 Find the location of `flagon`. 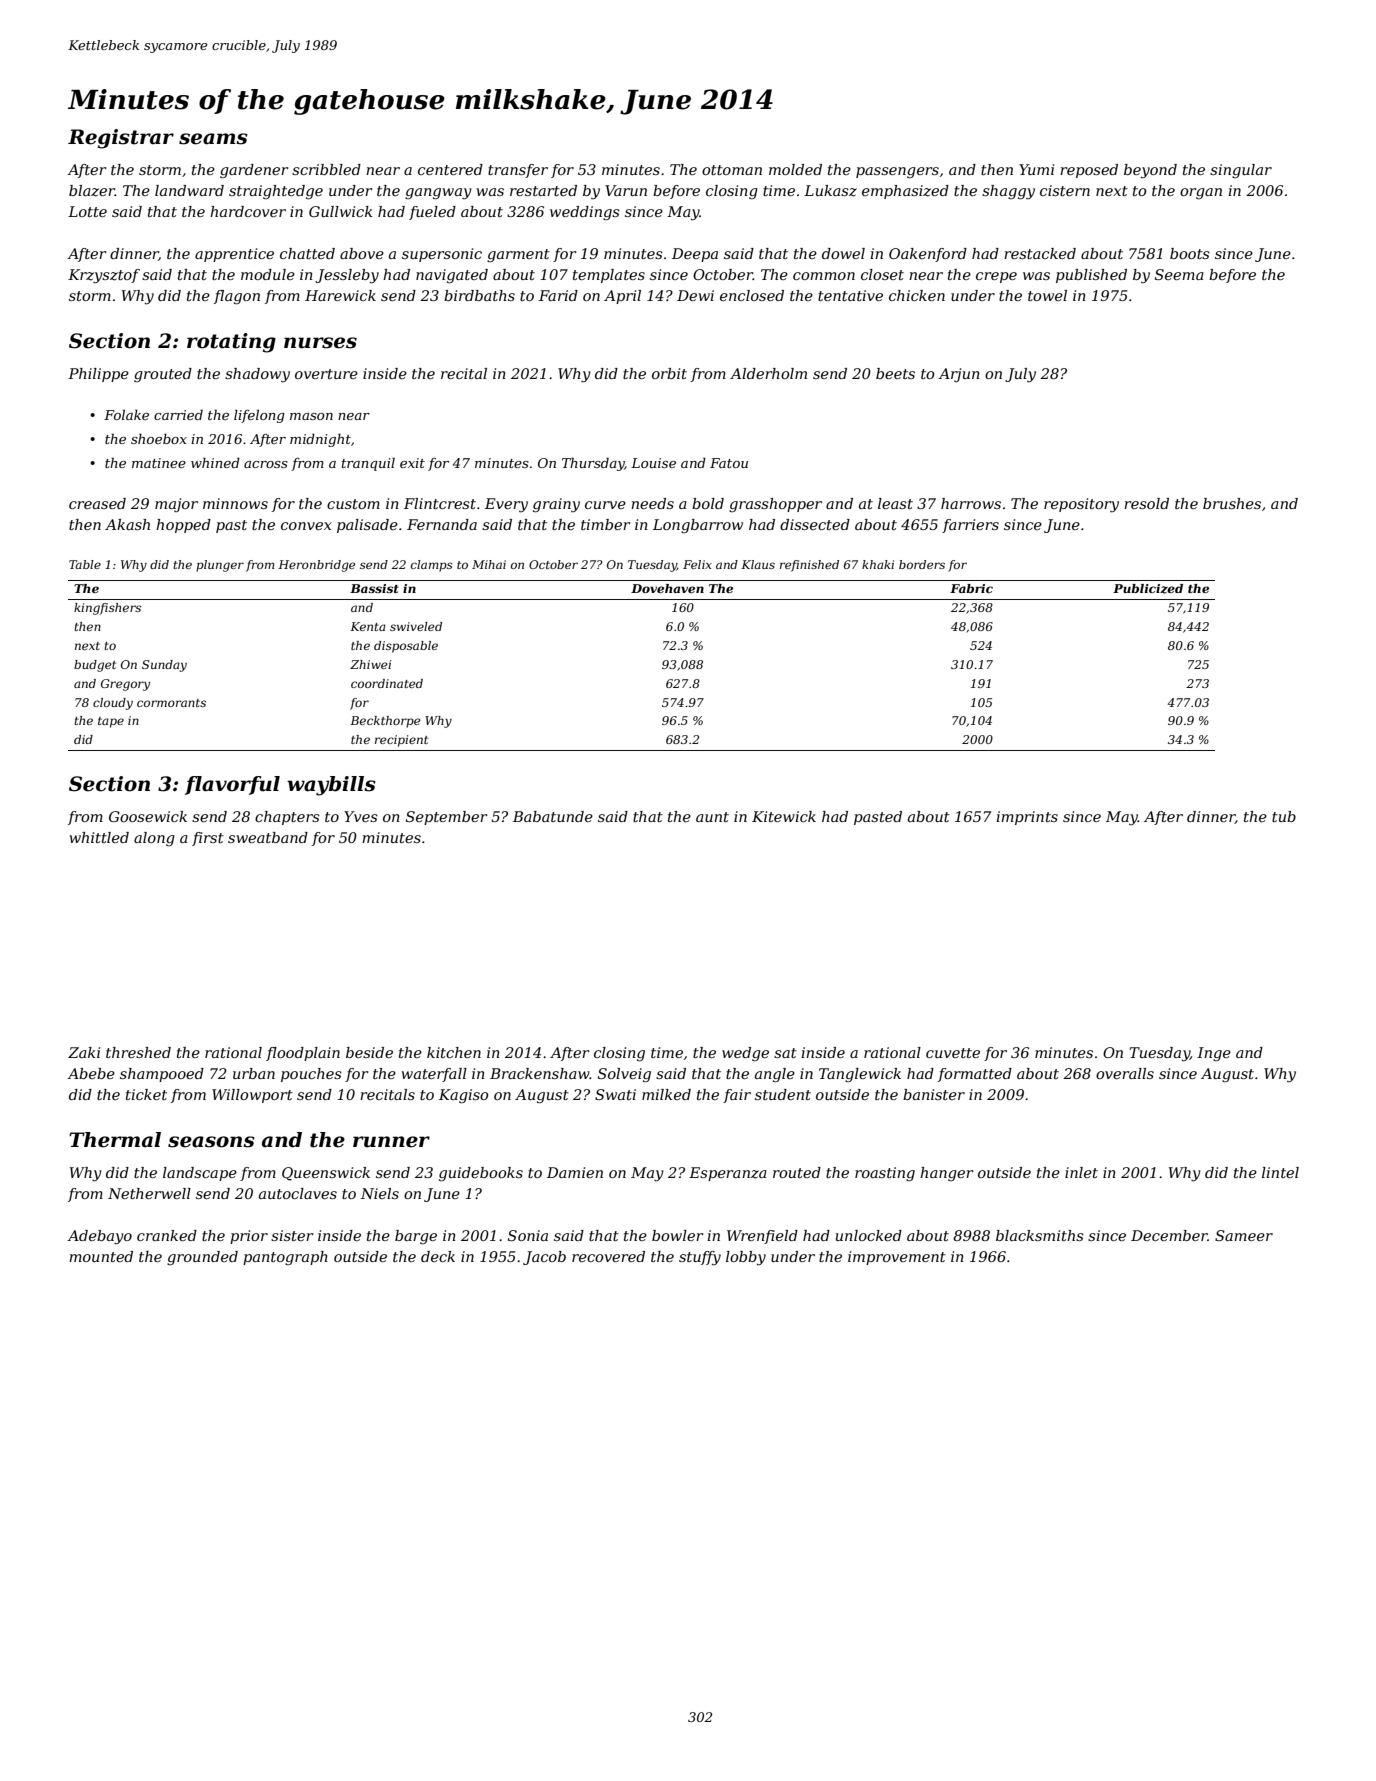

flagon is located at coordinates (237, 297).
